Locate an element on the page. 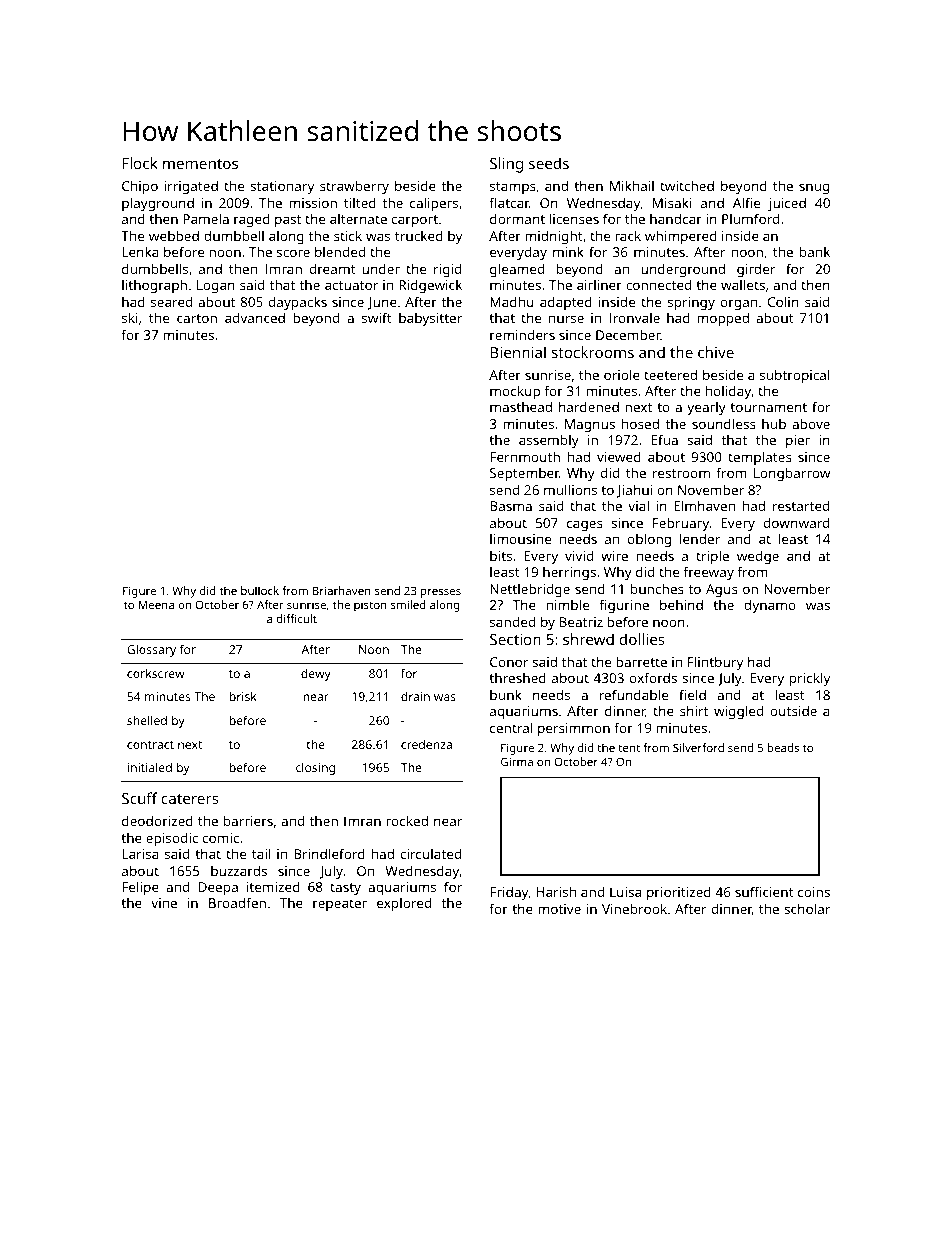  Flintbury is located at coordinates (715, 663).
